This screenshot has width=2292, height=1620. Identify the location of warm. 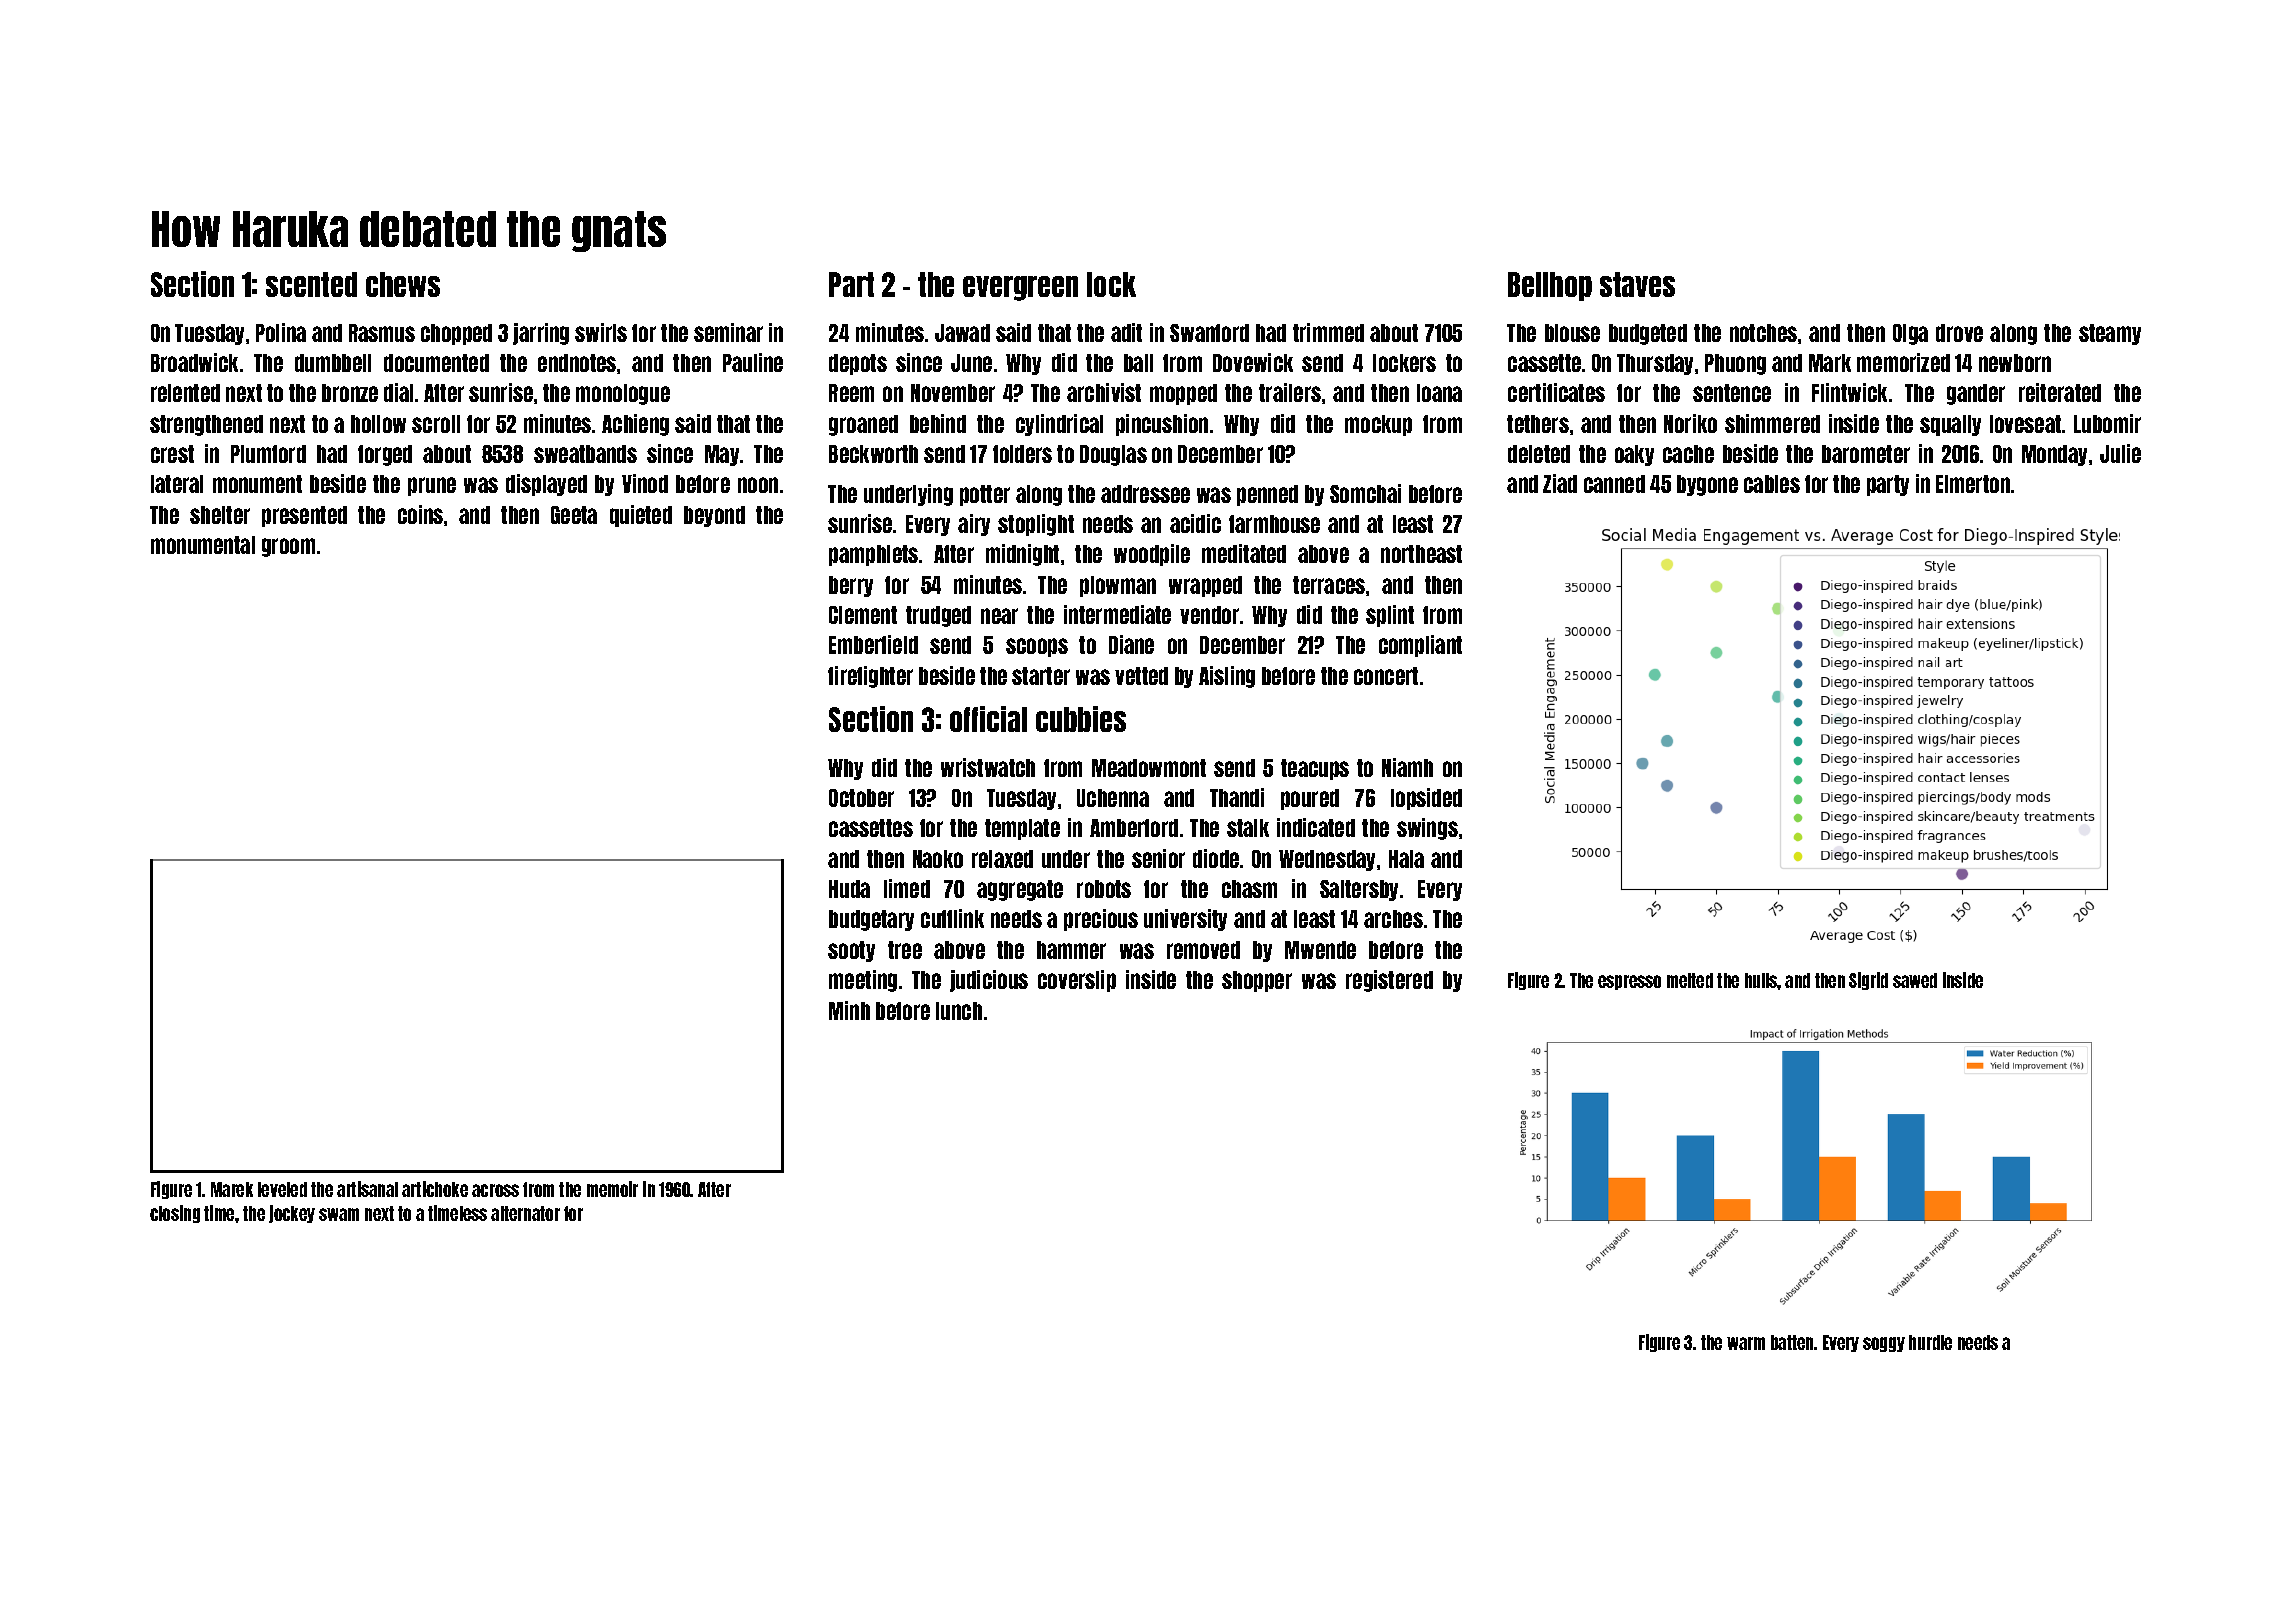
(1746, 1343).
